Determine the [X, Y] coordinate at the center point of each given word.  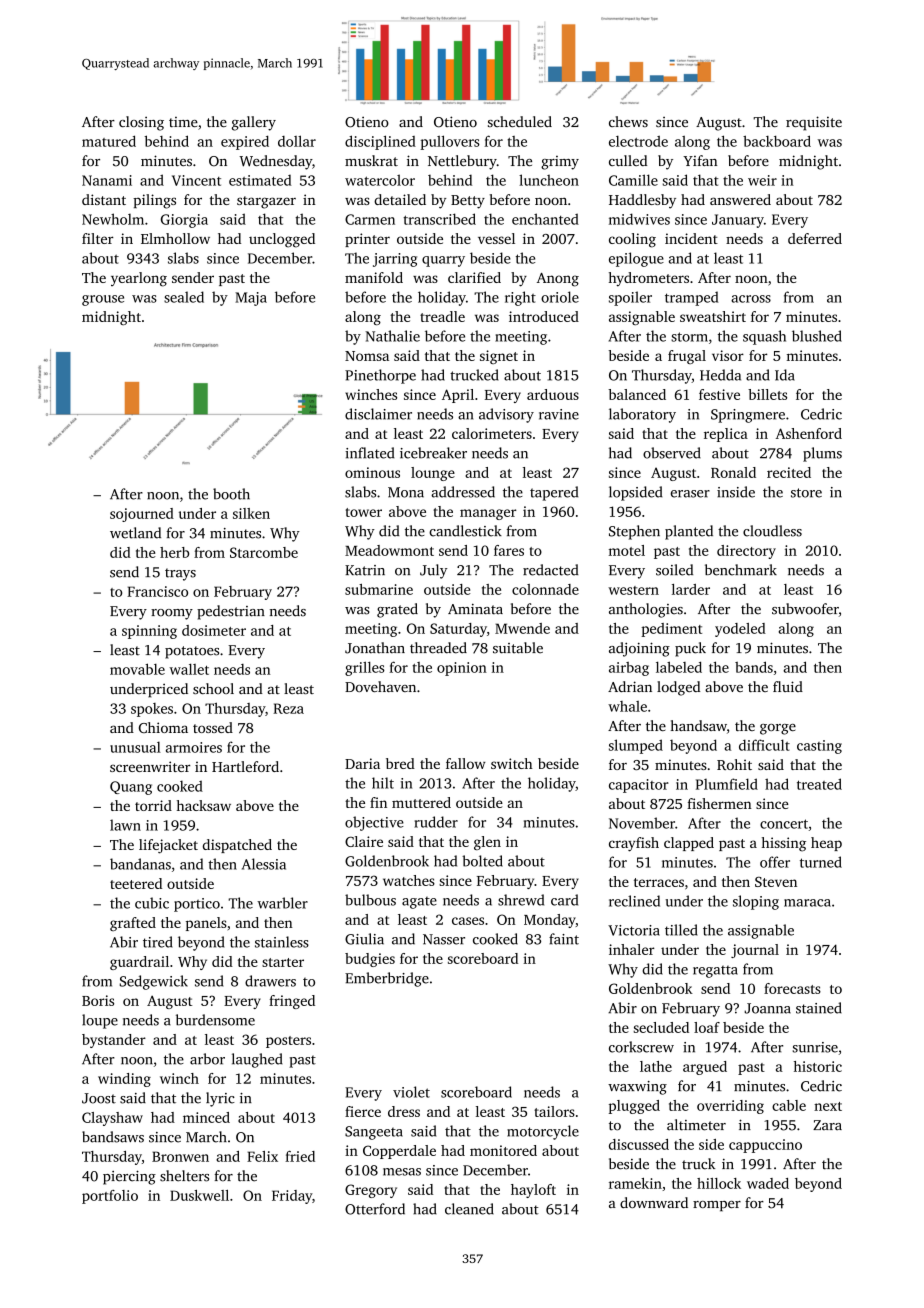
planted [689, 532]
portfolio [110, 1197]
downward [654, 1202]
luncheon [549, 180]
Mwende [522, 628]
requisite [814, 123]
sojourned [142, 515]
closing [141, 123]
